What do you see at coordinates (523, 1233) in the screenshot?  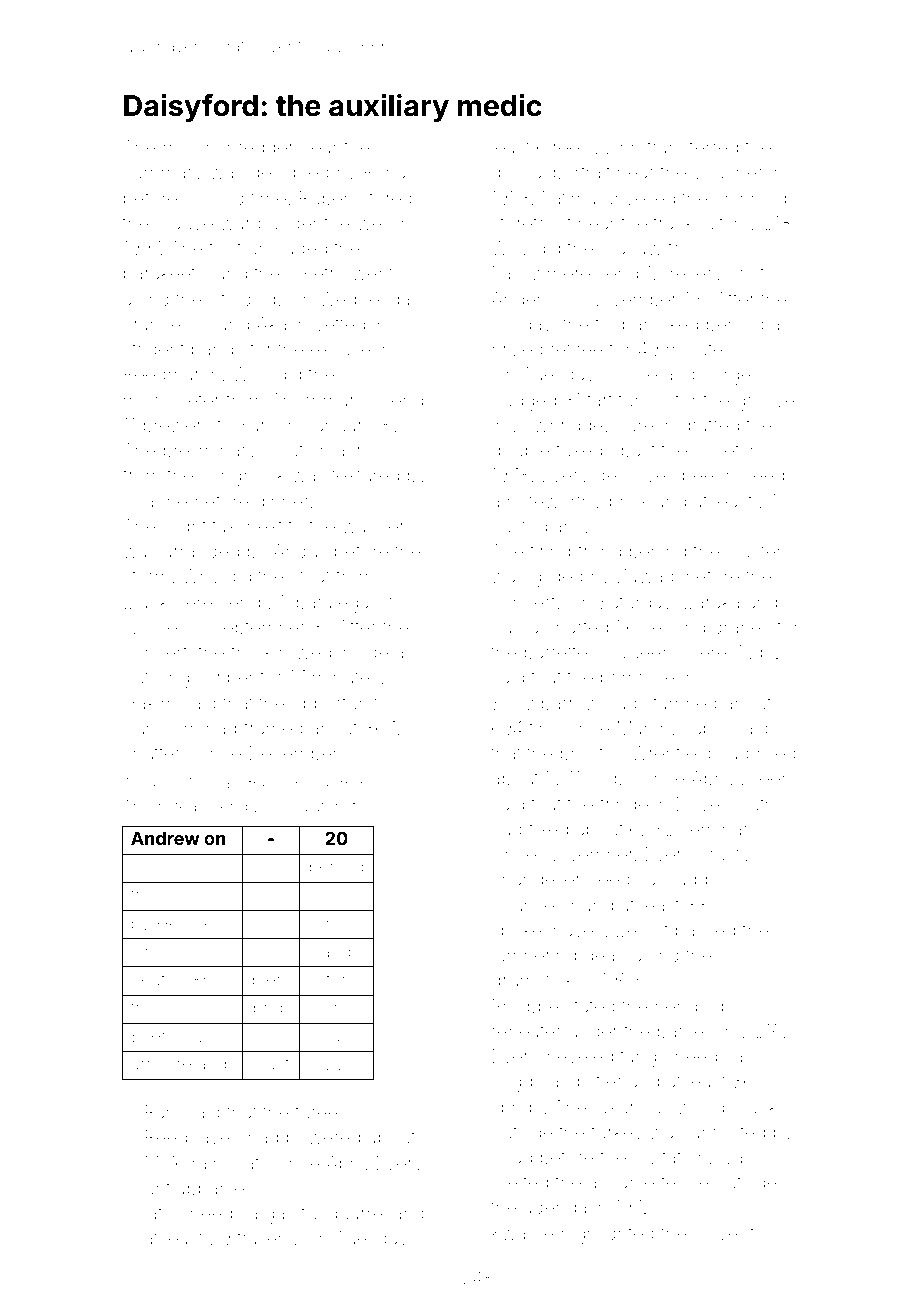 I see `Kwame` at bounding box center [523, 1233].
